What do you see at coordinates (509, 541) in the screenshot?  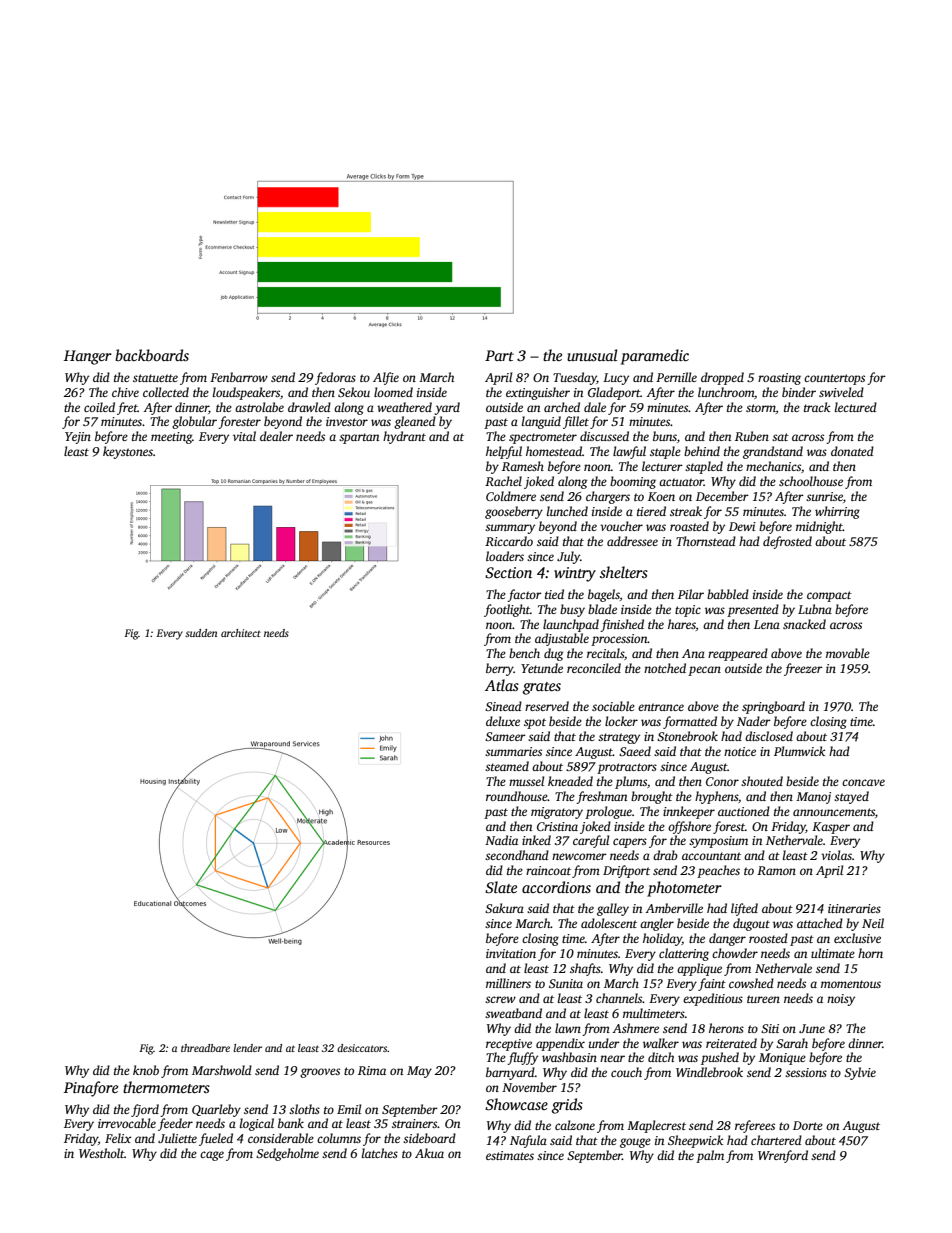 I see `Riccardo` at bounding box center [509, 541].
